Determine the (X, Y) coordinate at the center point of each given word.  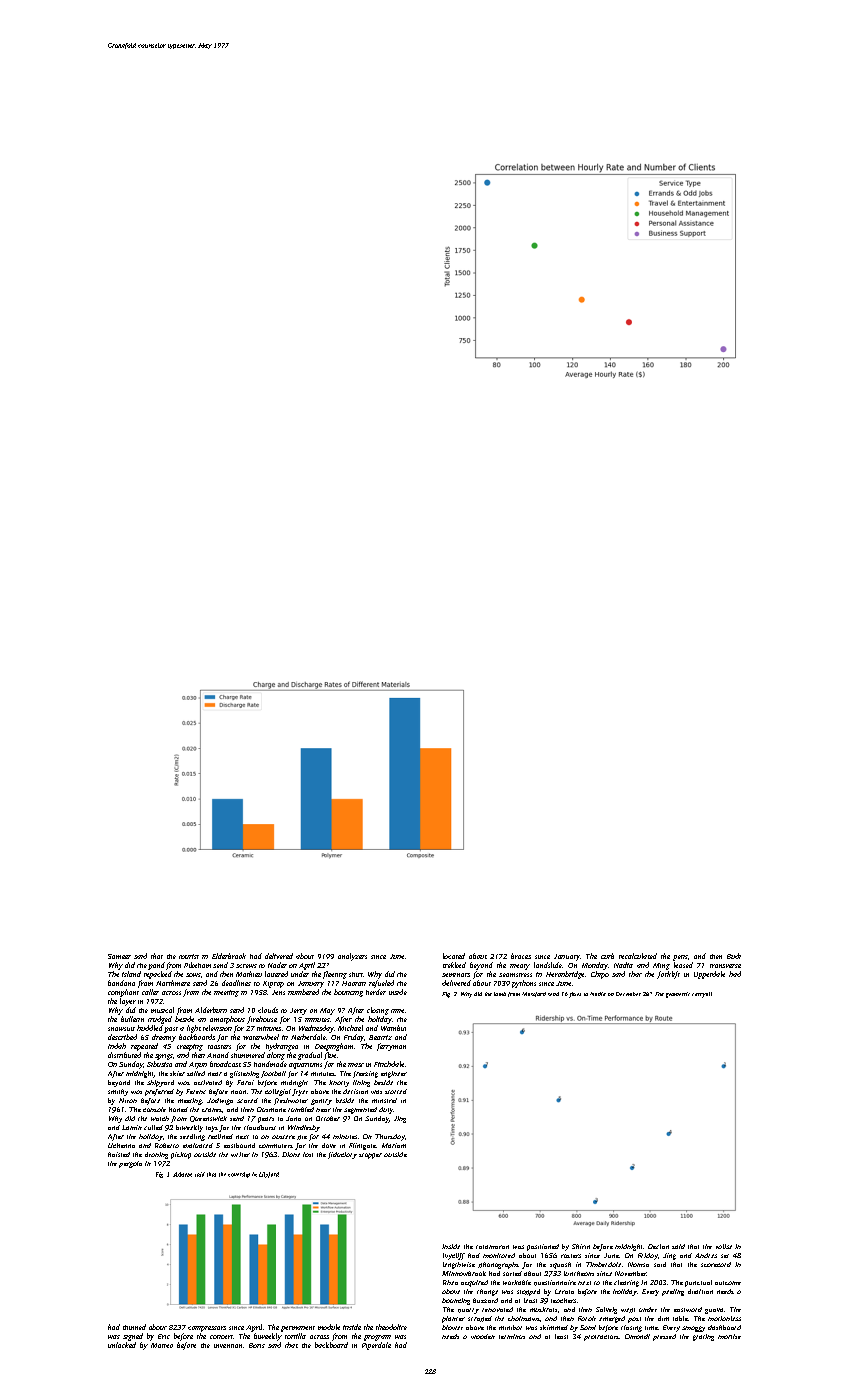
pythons (524, 984)
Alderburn (211, 1010)
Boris (257, 1345)
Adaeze (182, 1174)
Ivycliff (454, 1256)
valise (724, 1246)
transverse (725, 966)
